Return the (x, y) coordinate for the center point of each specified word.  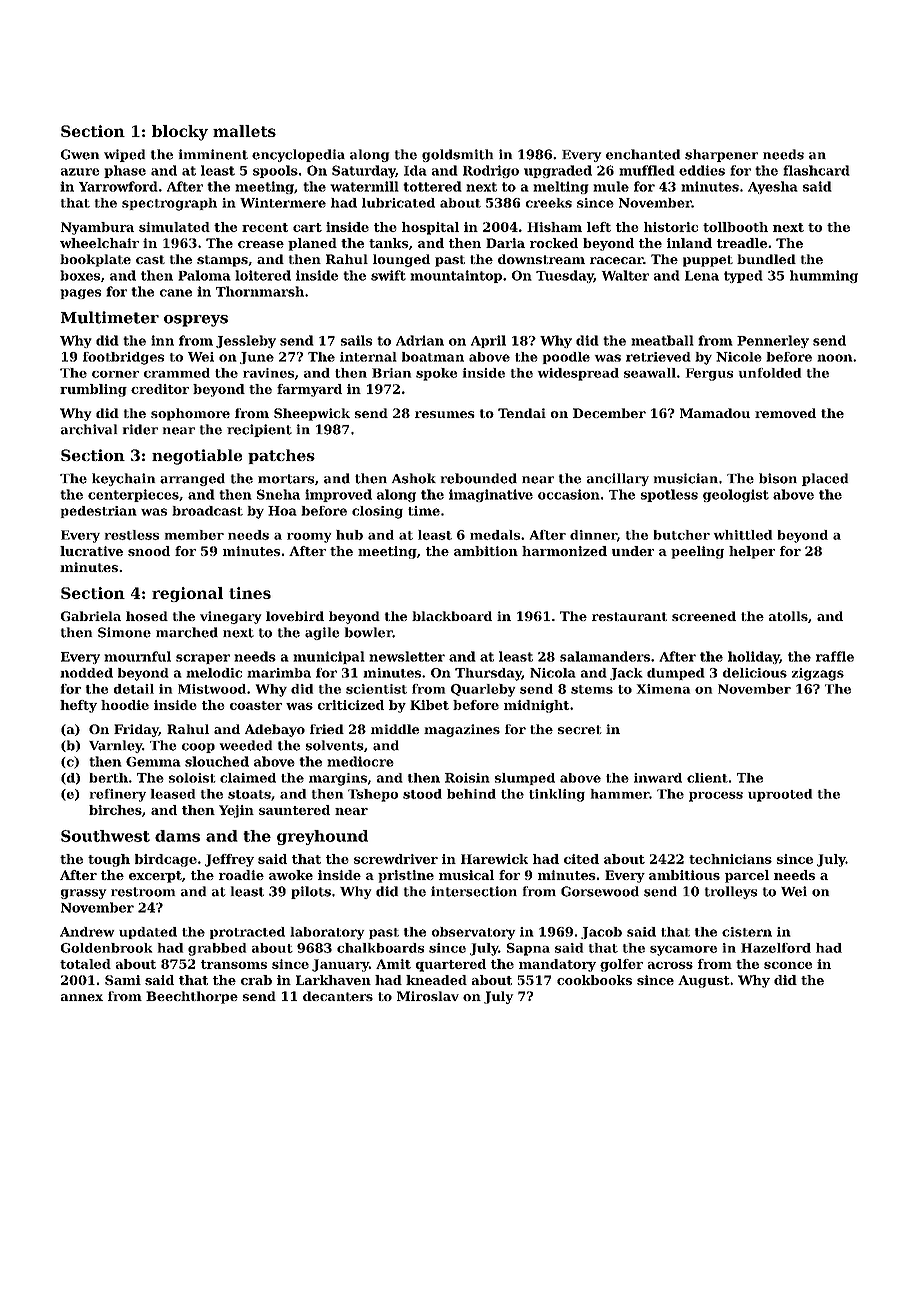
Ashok (414, 478)
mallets (244, 131)
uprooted (780, 795)
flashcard (816, 170)
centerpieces (133, 495)
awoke (291, 875)
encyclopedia (298, 155)
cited (581, 859)
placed (825, 479)
